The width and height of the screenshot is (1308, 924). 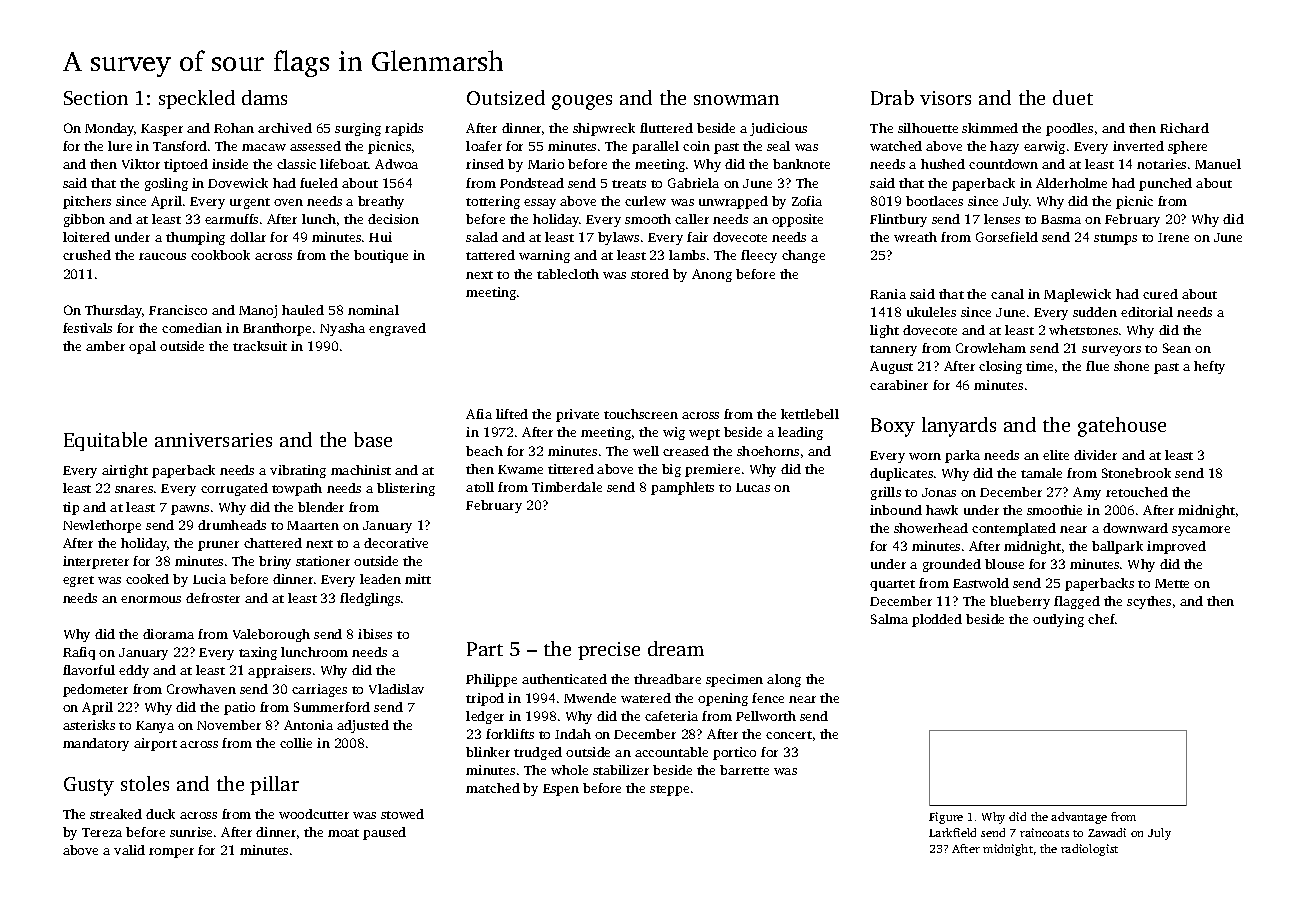 I want to click on Equitable, so click(x=105, y=441).
